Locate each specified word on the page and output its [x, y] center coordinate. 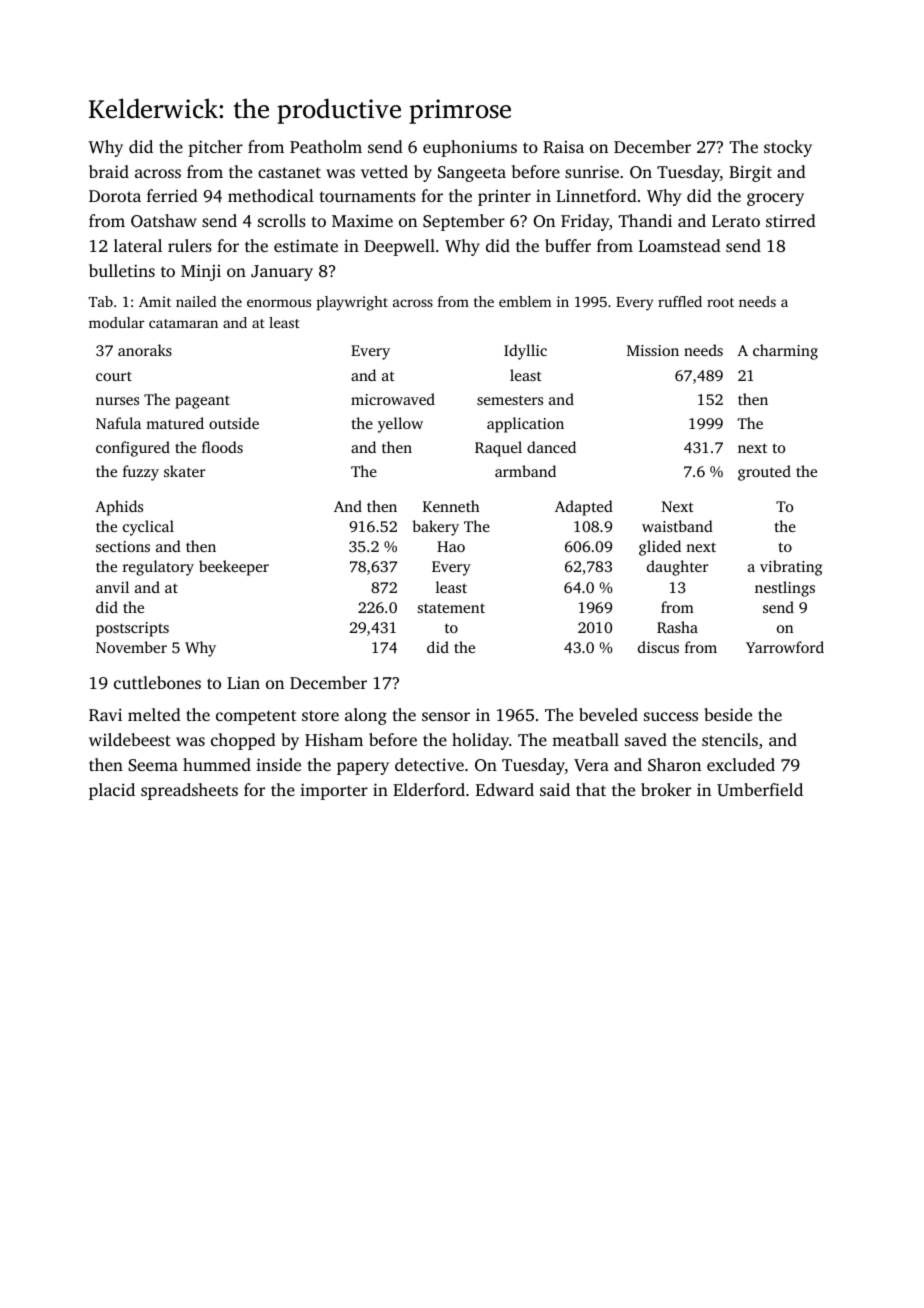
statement [451, 608]
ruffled [680, 301]
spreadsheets [189, 791]
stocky [788, 148]
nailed [196, 301]
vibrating [791, 568]
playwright [352, 303]
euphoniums [470, 148]
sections [123, 546]
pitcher [215, 148]
